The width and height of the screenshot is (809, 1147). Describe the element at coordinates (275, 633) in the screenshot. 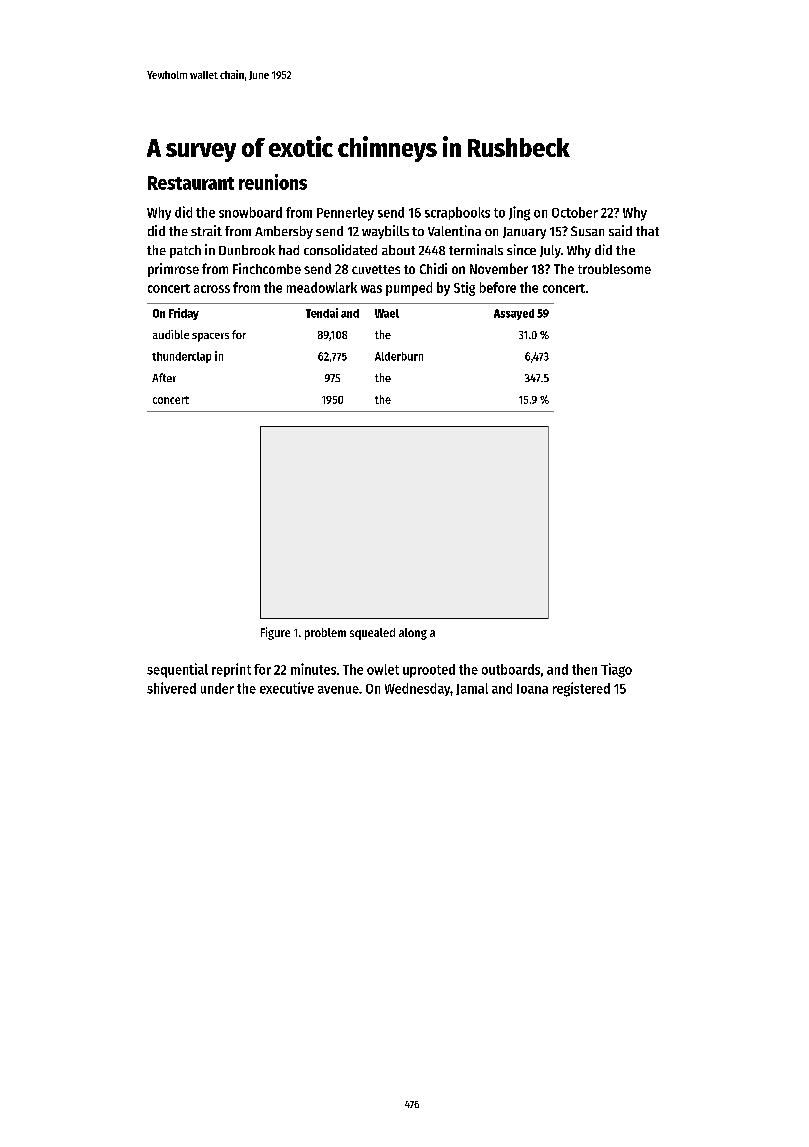

I see `Figure` at that location.
